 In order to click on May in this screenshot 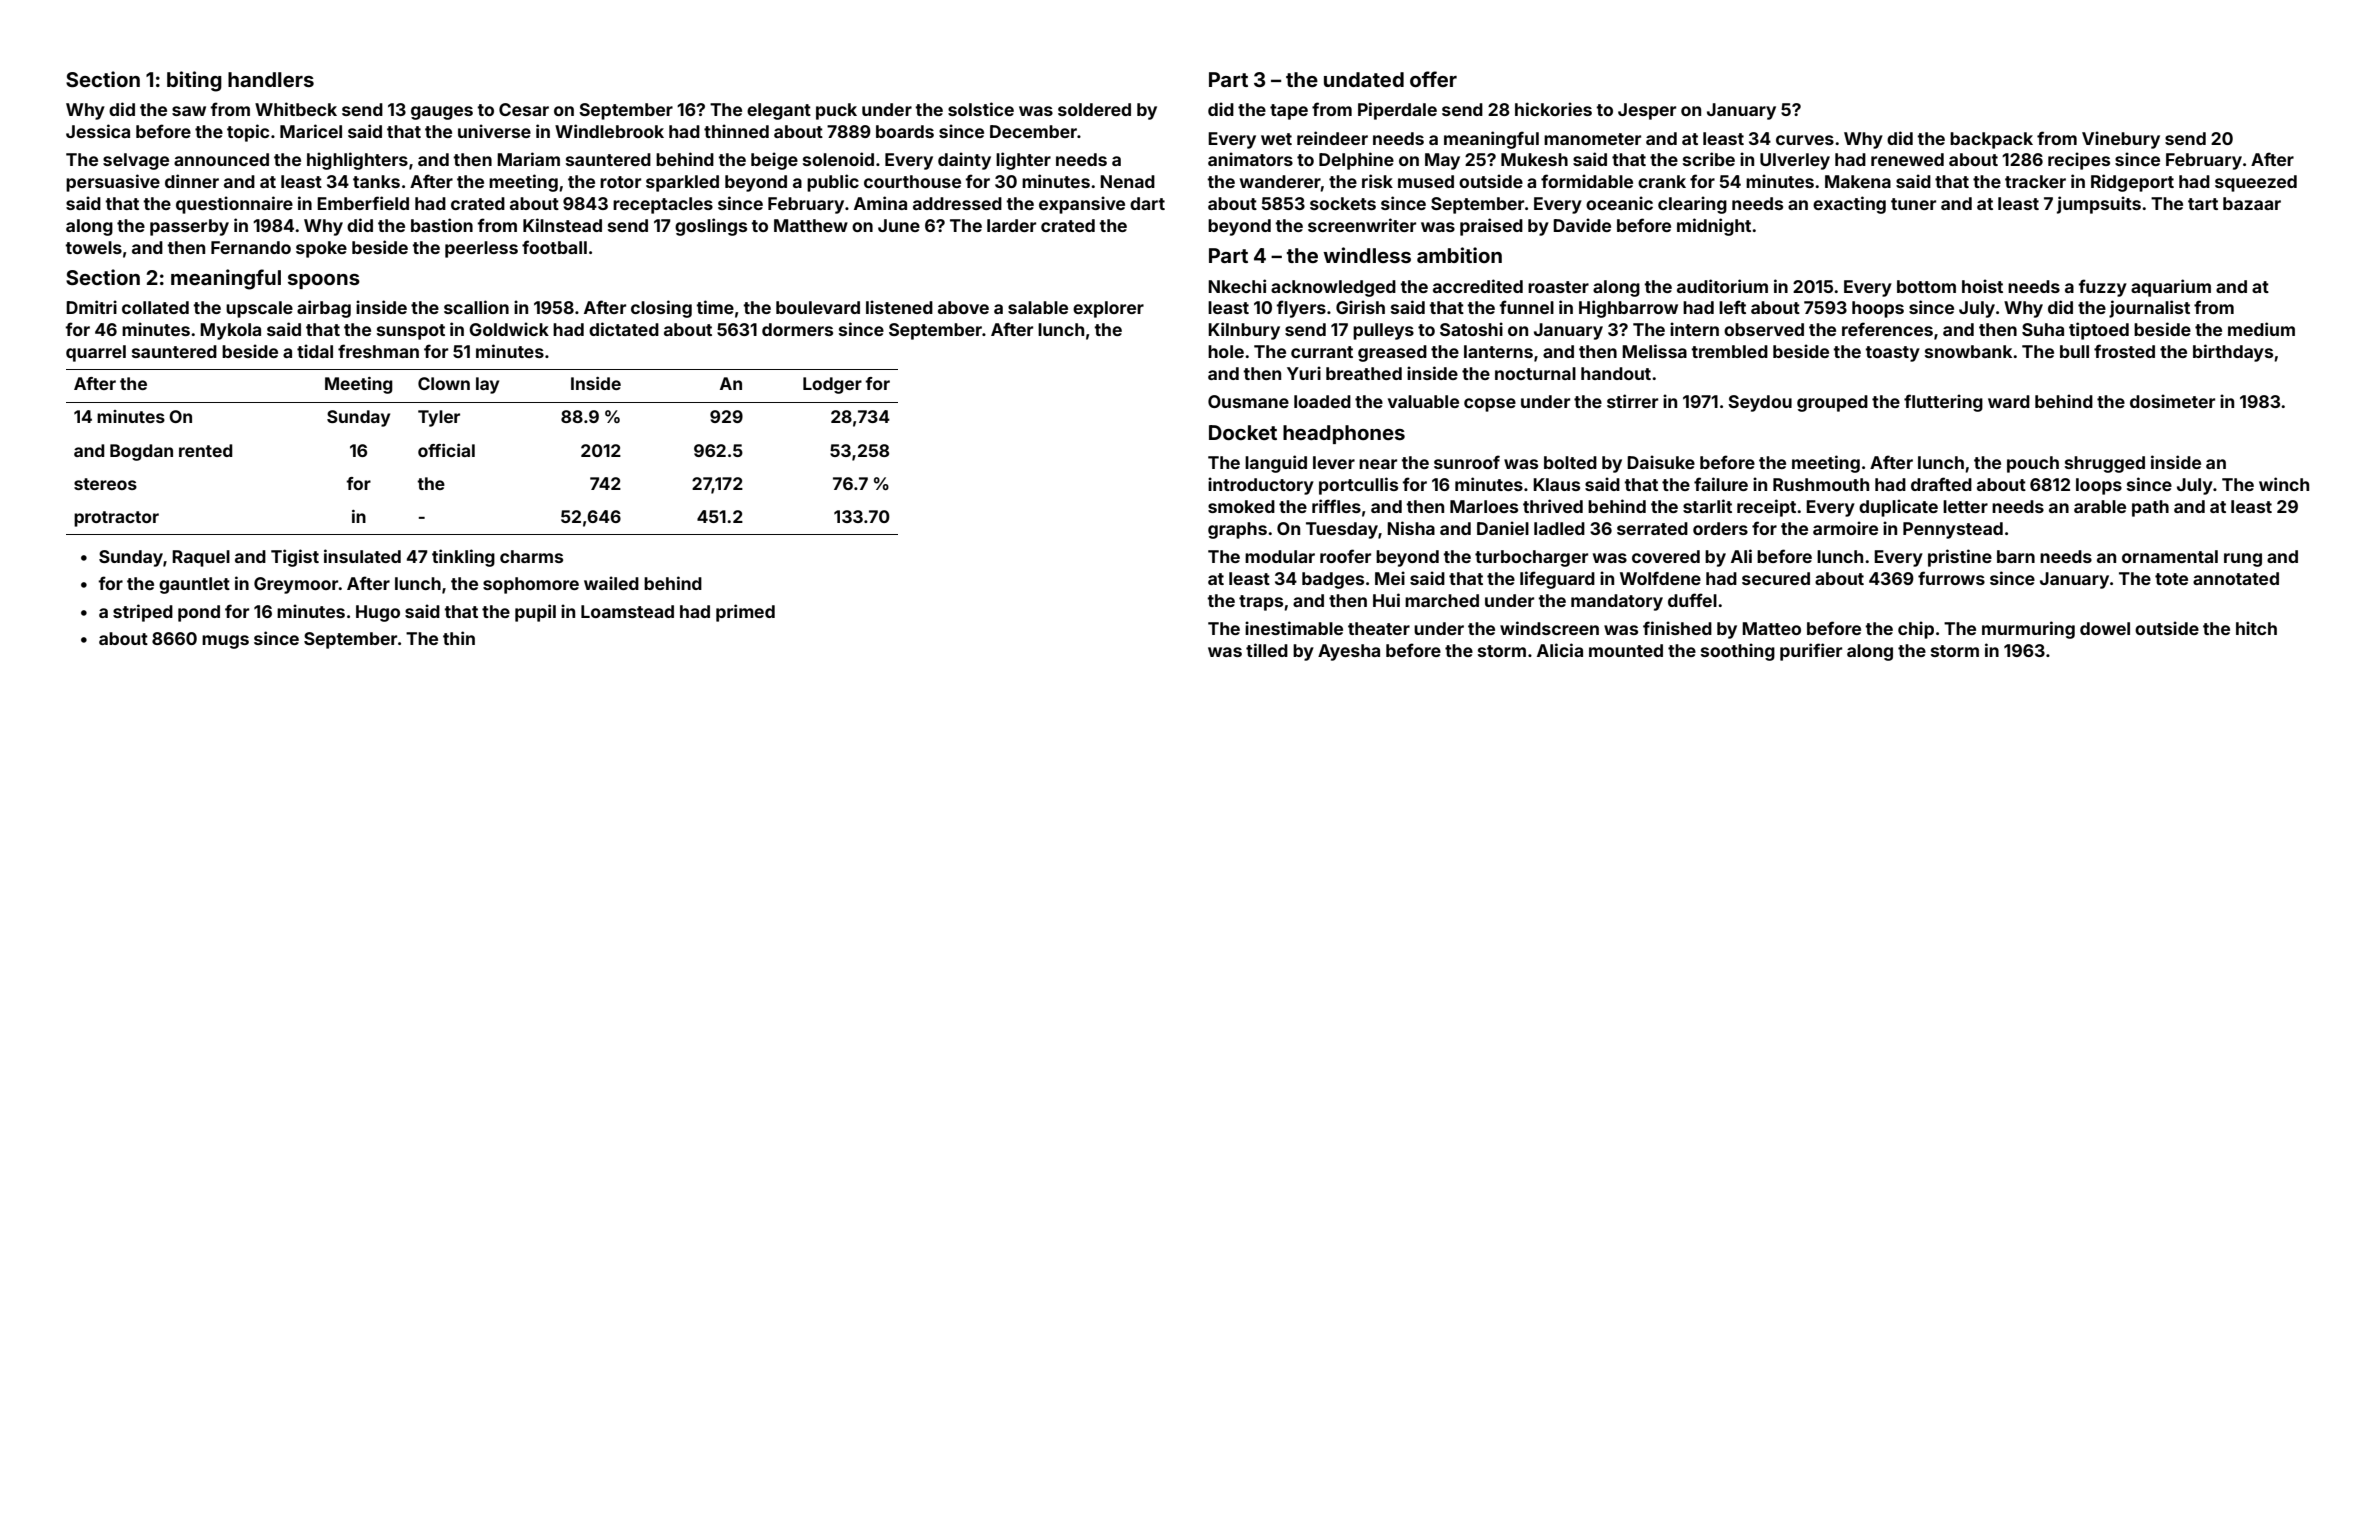, I will do `click(1442, 161)`.
